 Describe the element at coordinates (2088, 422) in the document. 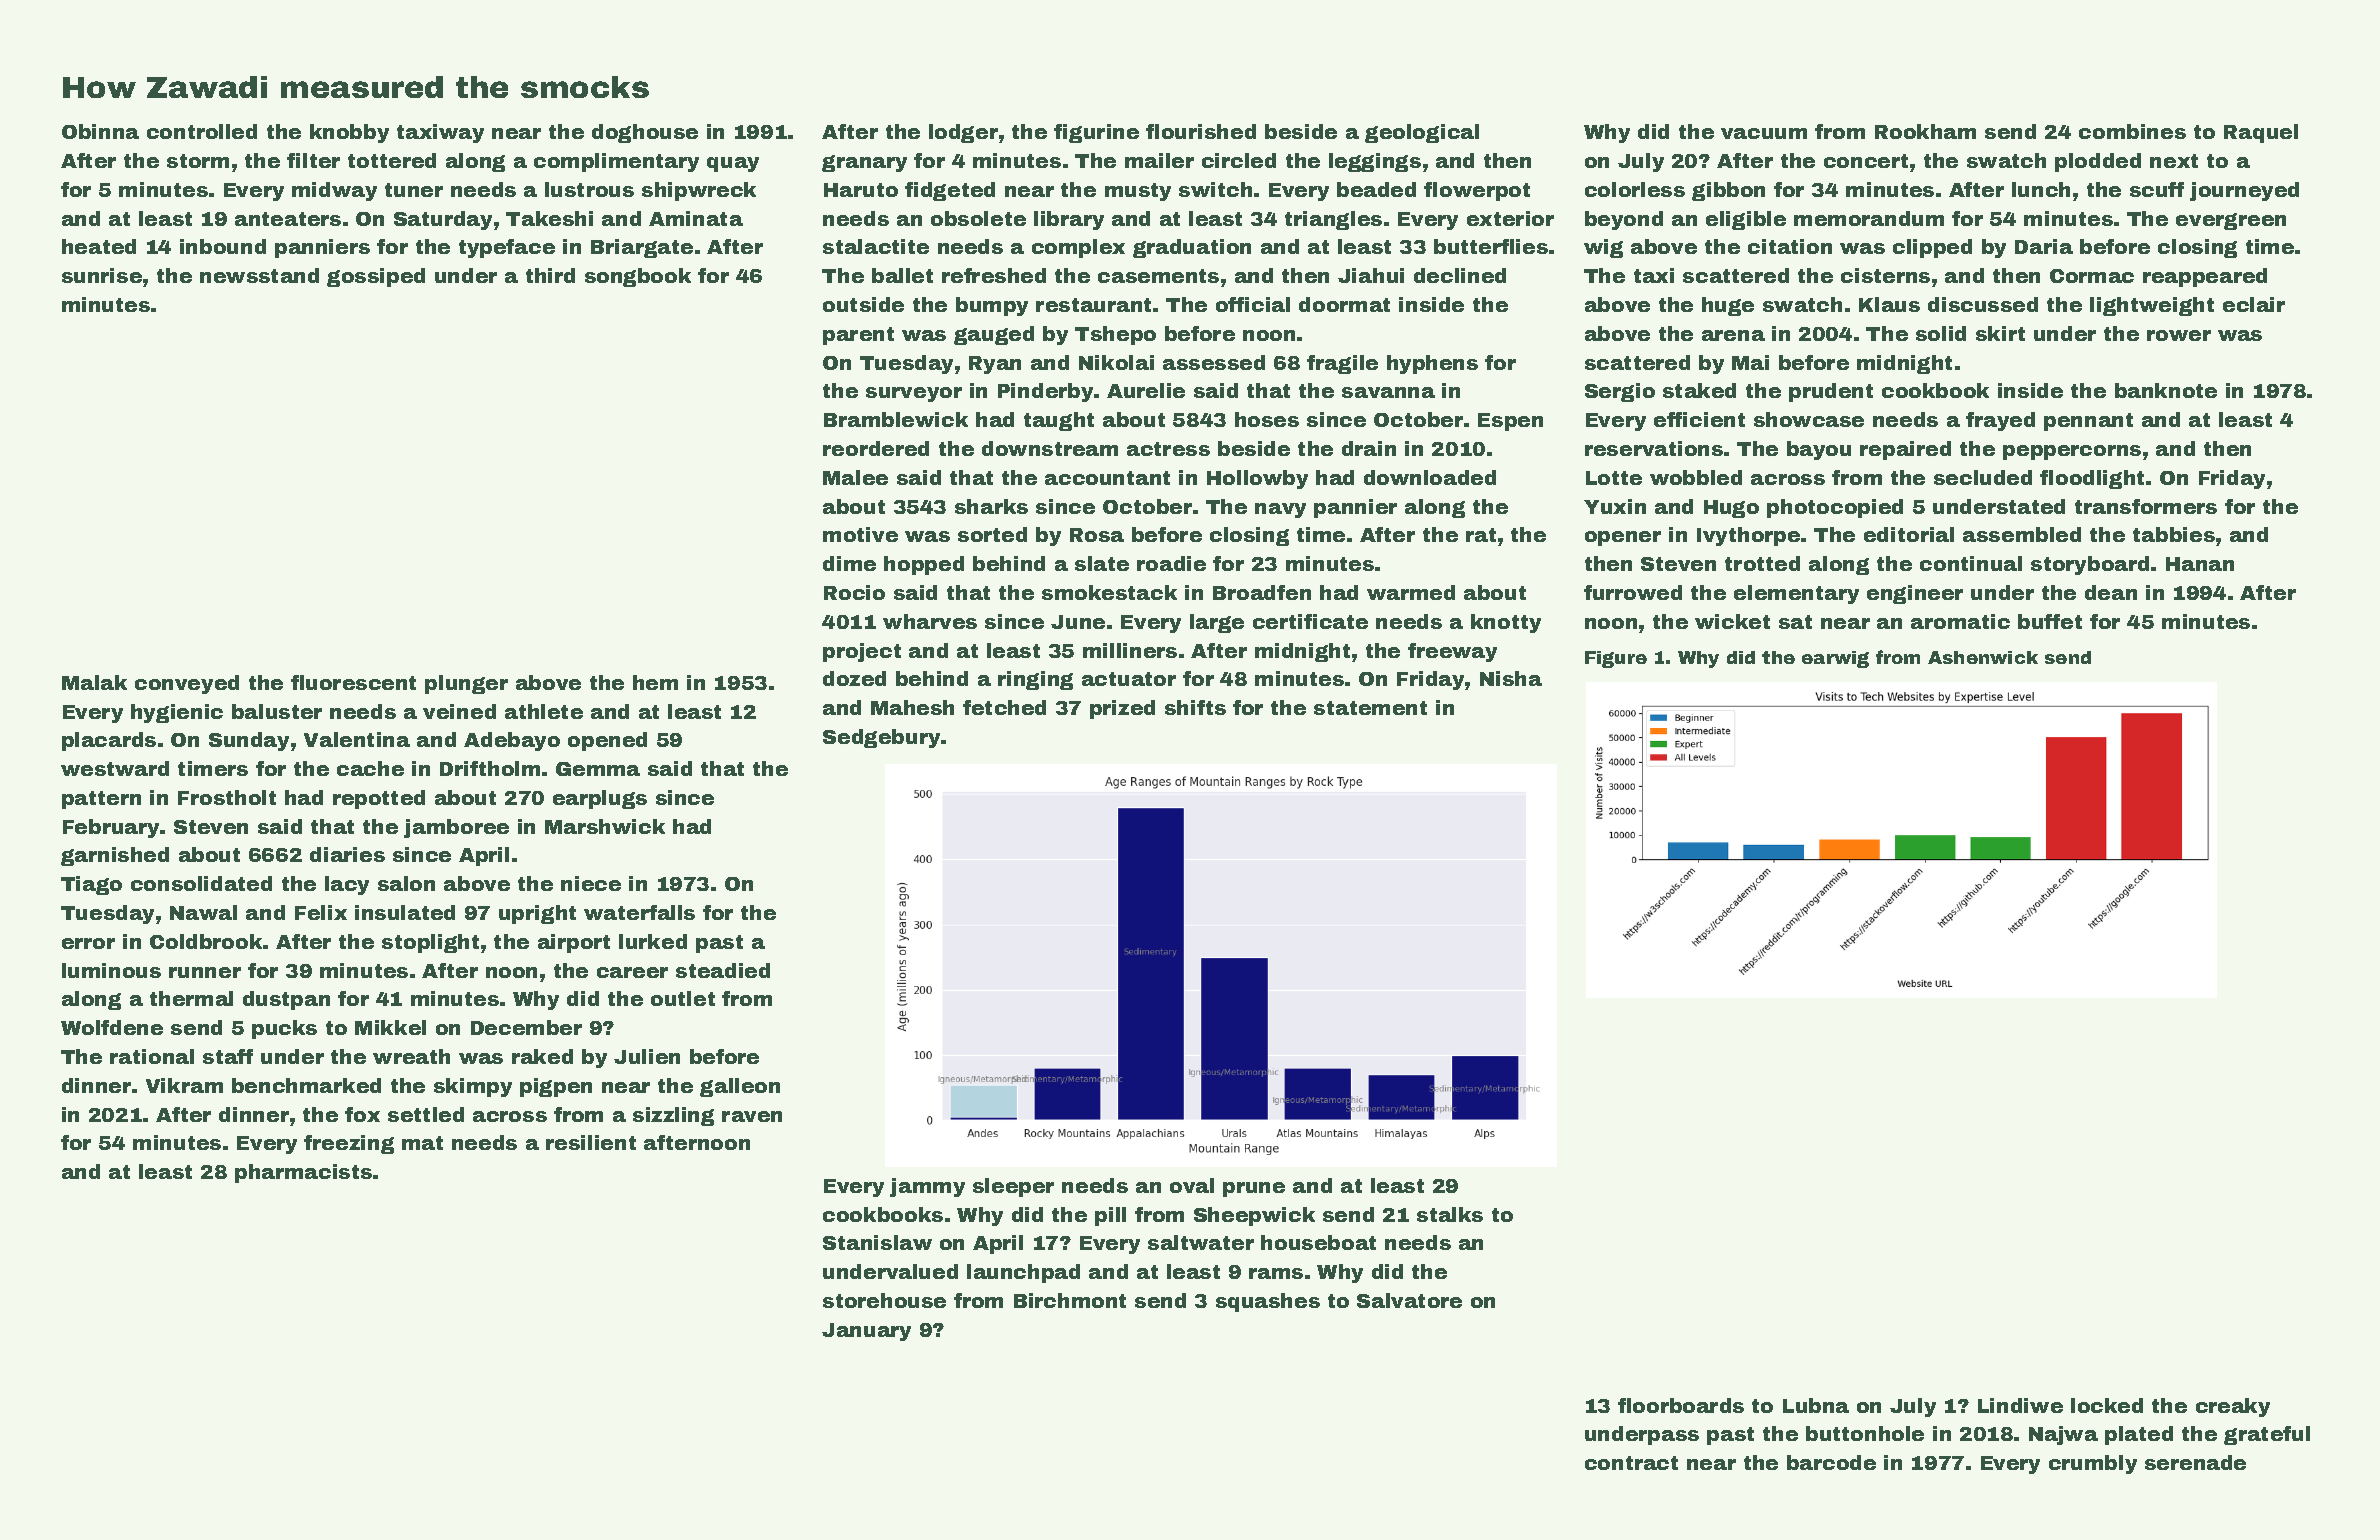

I see `pennant` at that location.
